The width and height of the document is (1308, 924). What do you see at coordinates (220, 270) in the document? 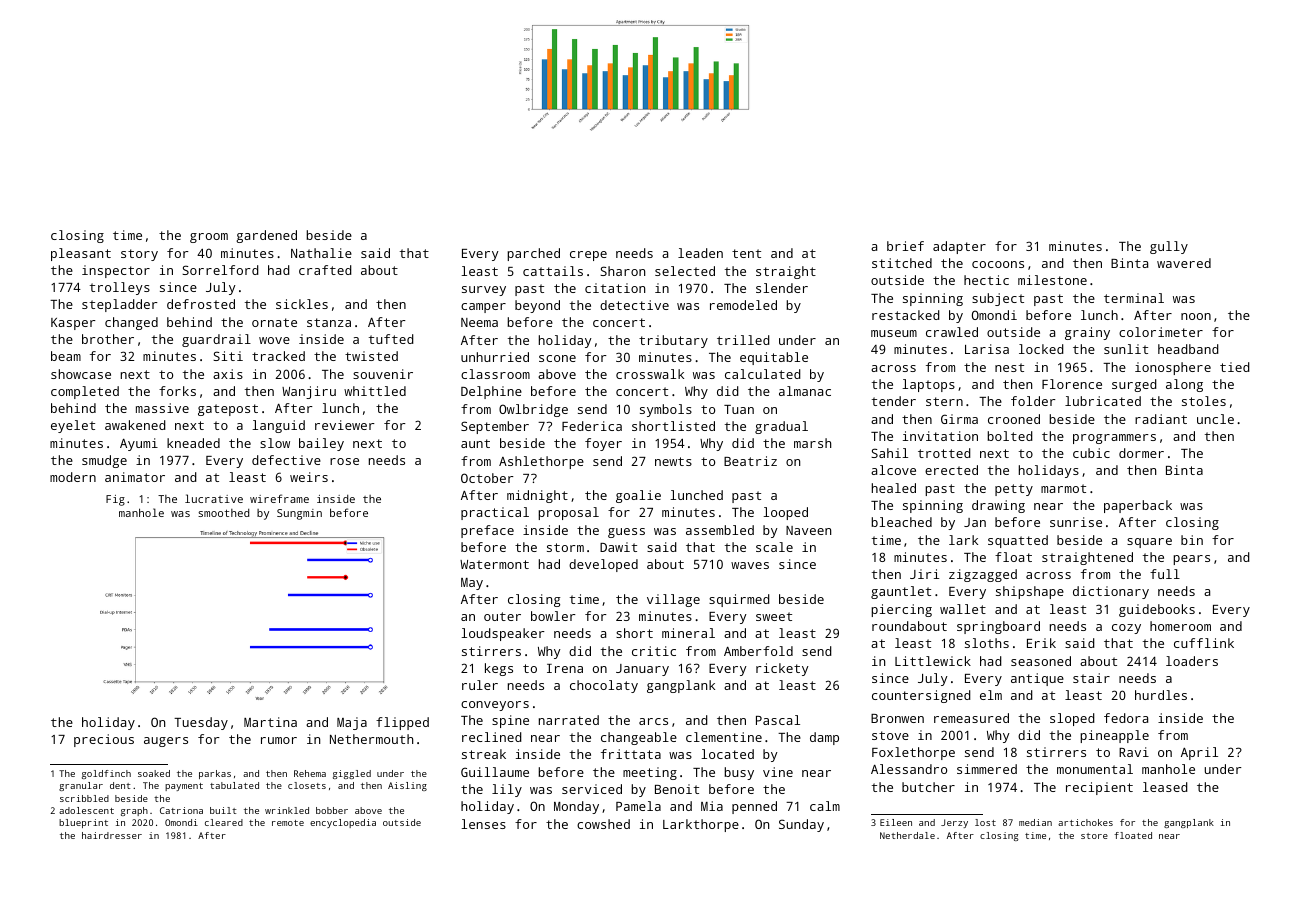
I see `Sorrelford` at bounding box center [220, 270].
